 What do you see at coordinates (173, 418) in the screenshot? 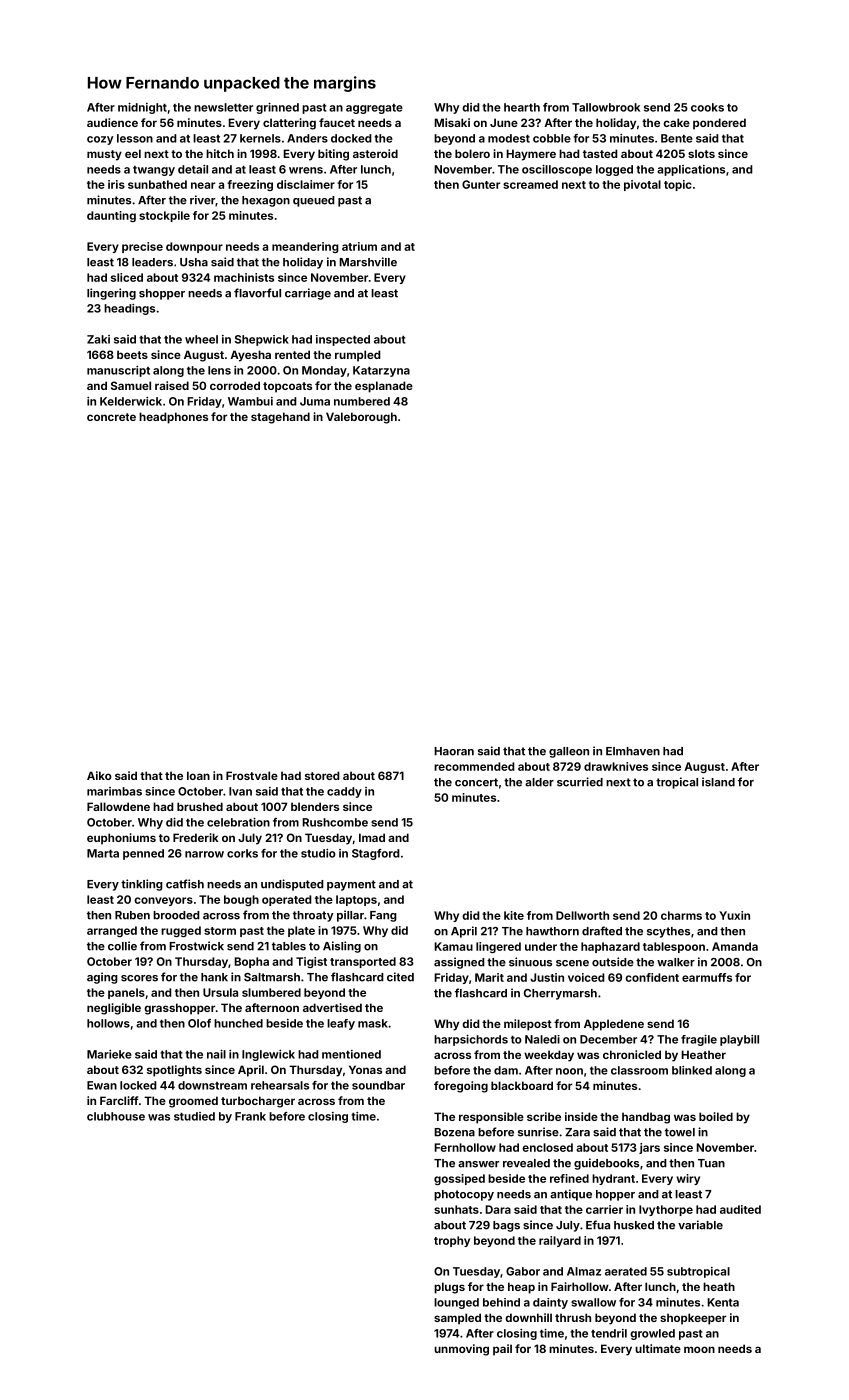
I see `headphones` at bounding box center [173, 418].
